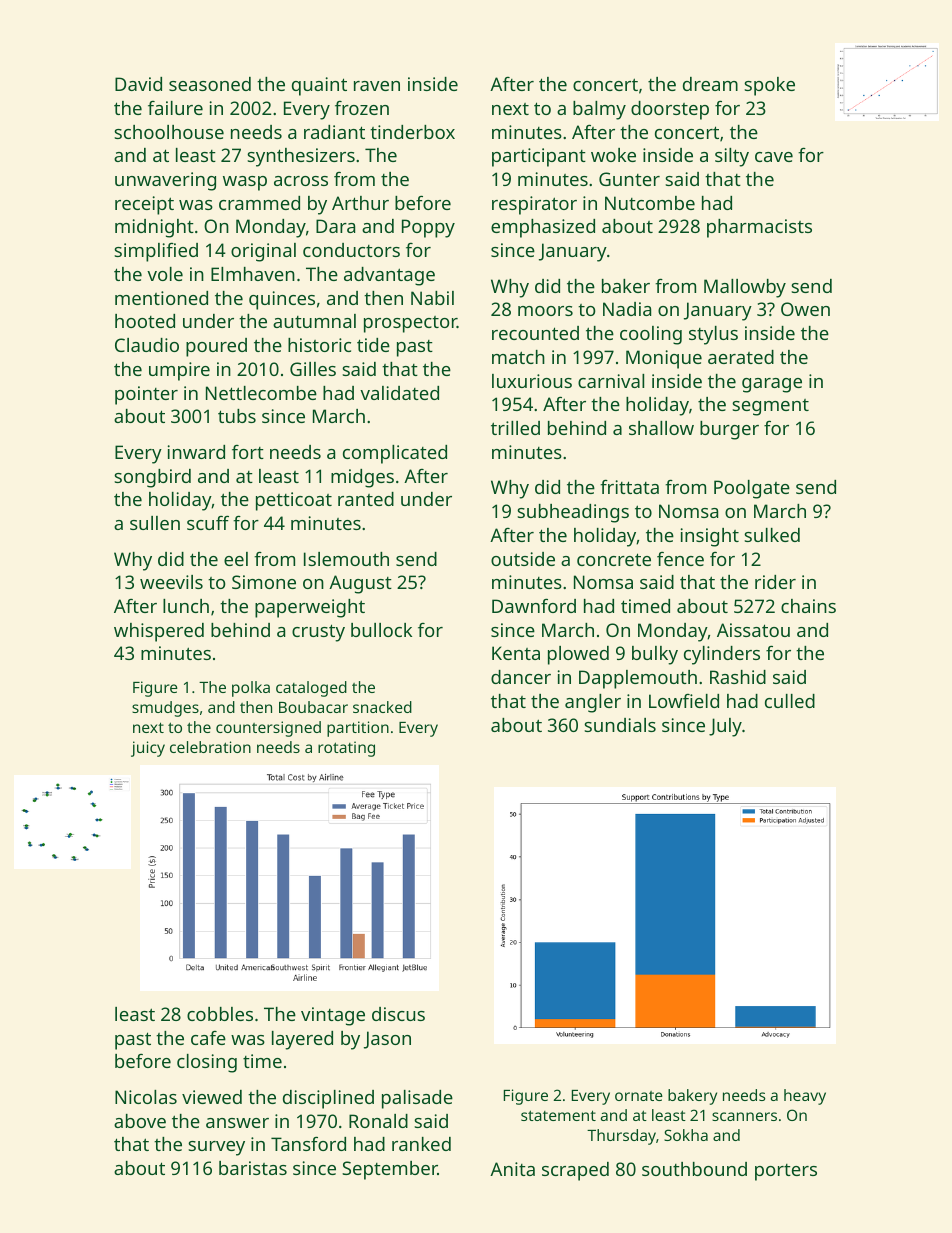  What do you see at coordinates (611, 381) in the screenshot?
I see `carnival` at bounding box center [611, 381].
